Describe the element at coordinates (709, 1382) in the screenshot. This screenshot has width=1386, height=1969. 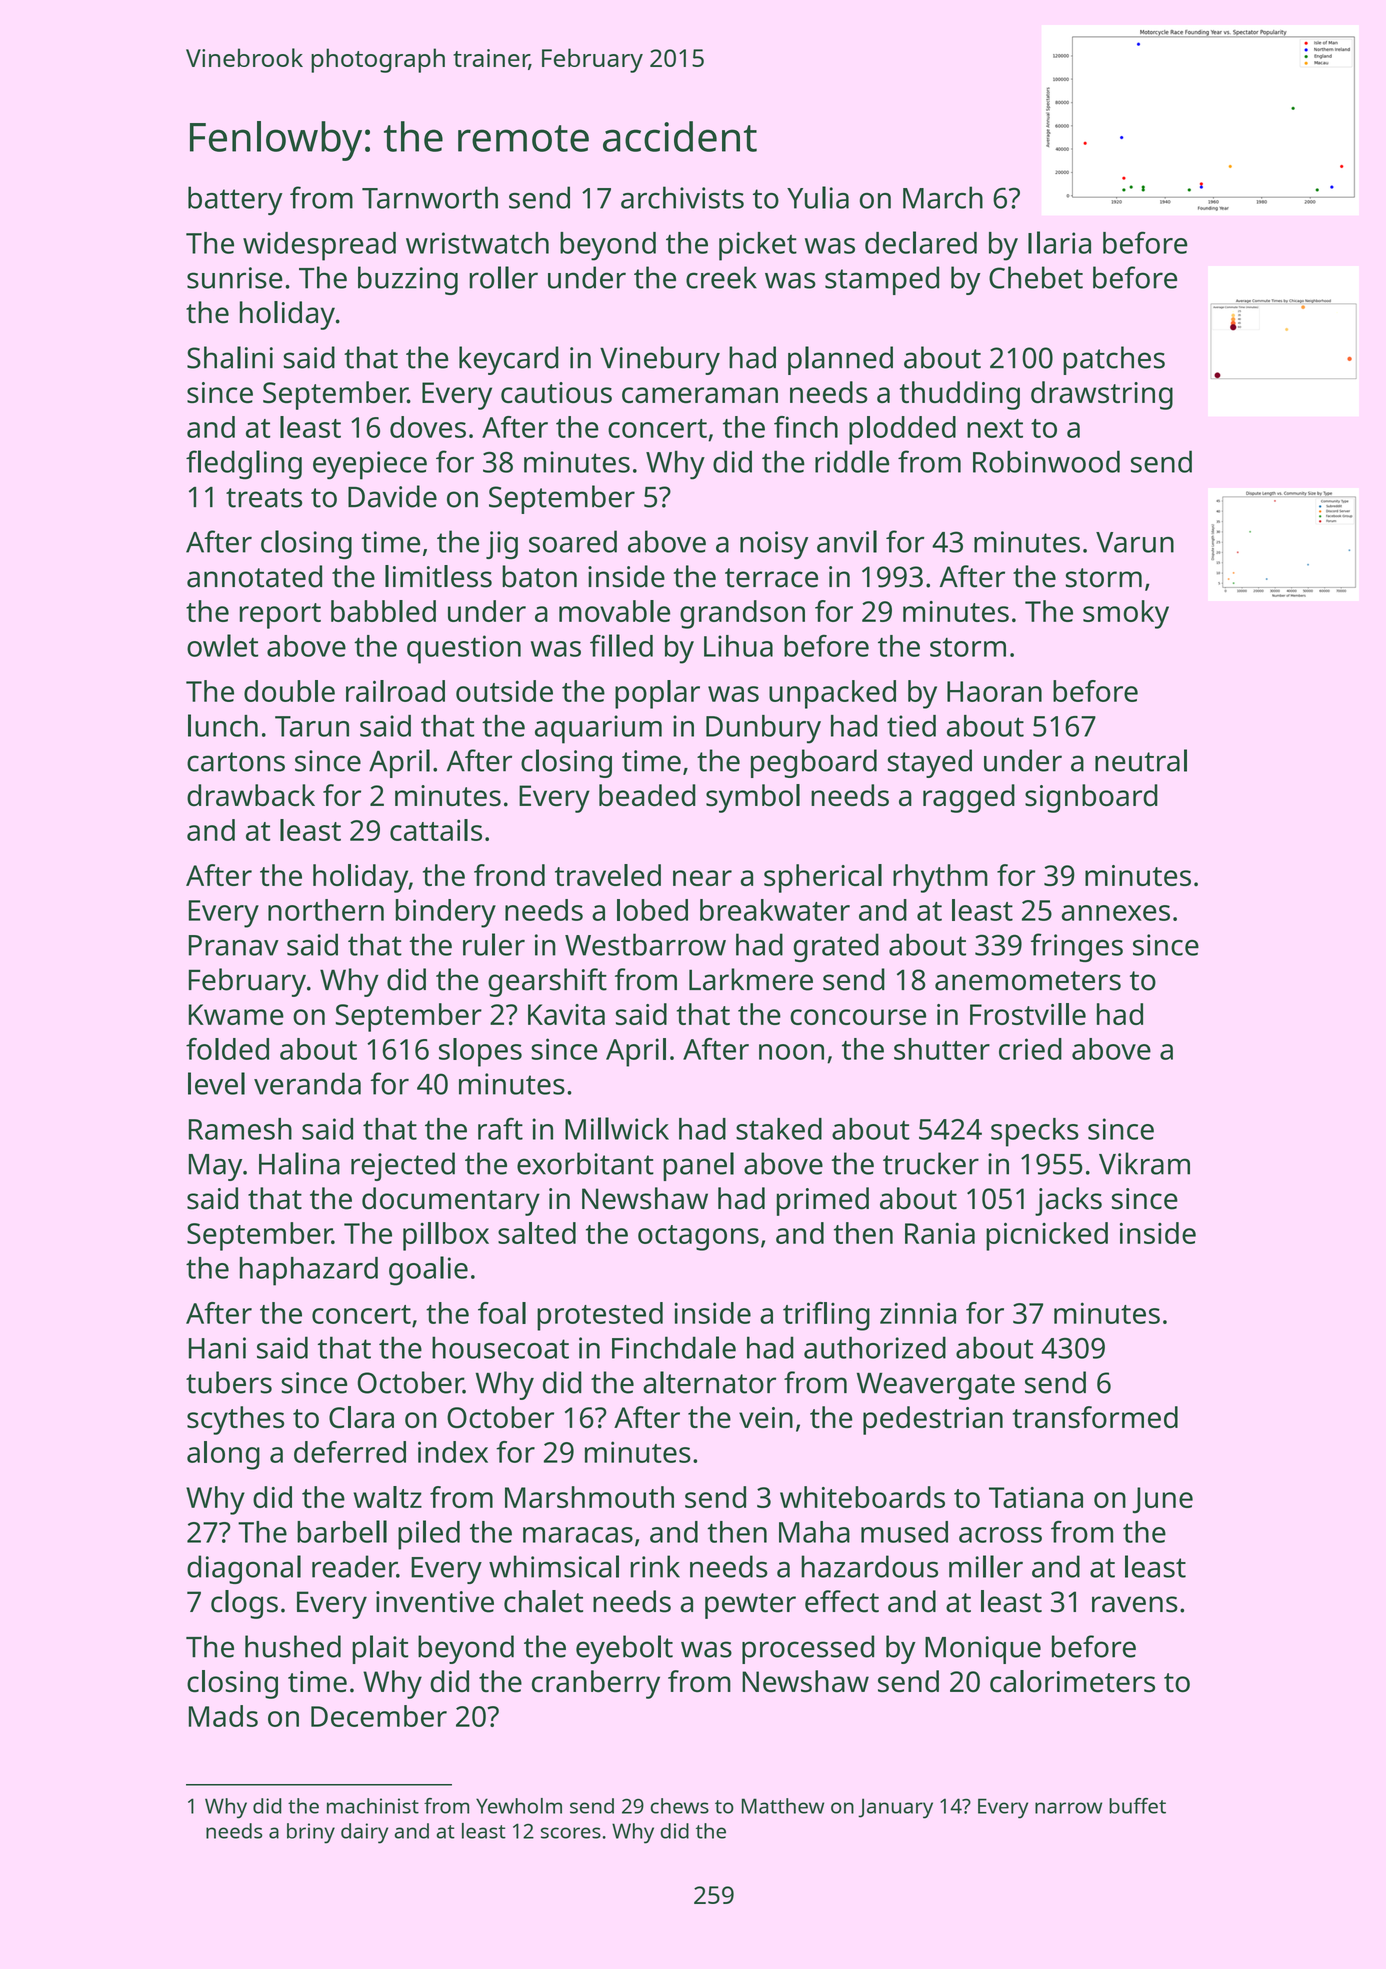
I see `alternator` at that location.
